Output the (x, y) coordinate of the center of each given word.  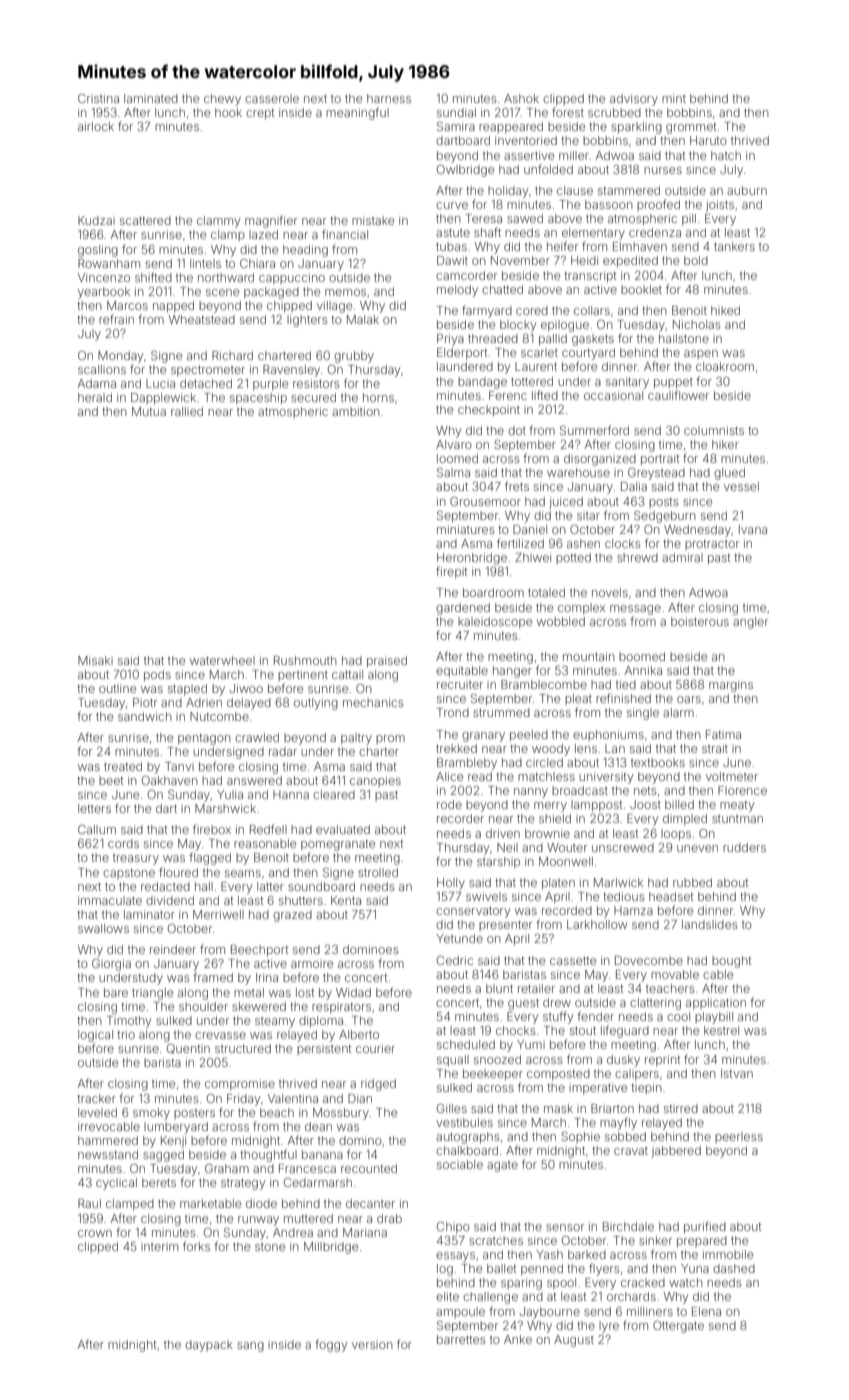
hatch (726, 155)
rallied (187, 411)
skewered (259, 1006)
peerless (739, 1137)
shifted (153, 277)
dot (517, 430)
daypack (209, 1346)
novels (610, 592)
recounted (369, 1168)
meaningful (357, 113)
